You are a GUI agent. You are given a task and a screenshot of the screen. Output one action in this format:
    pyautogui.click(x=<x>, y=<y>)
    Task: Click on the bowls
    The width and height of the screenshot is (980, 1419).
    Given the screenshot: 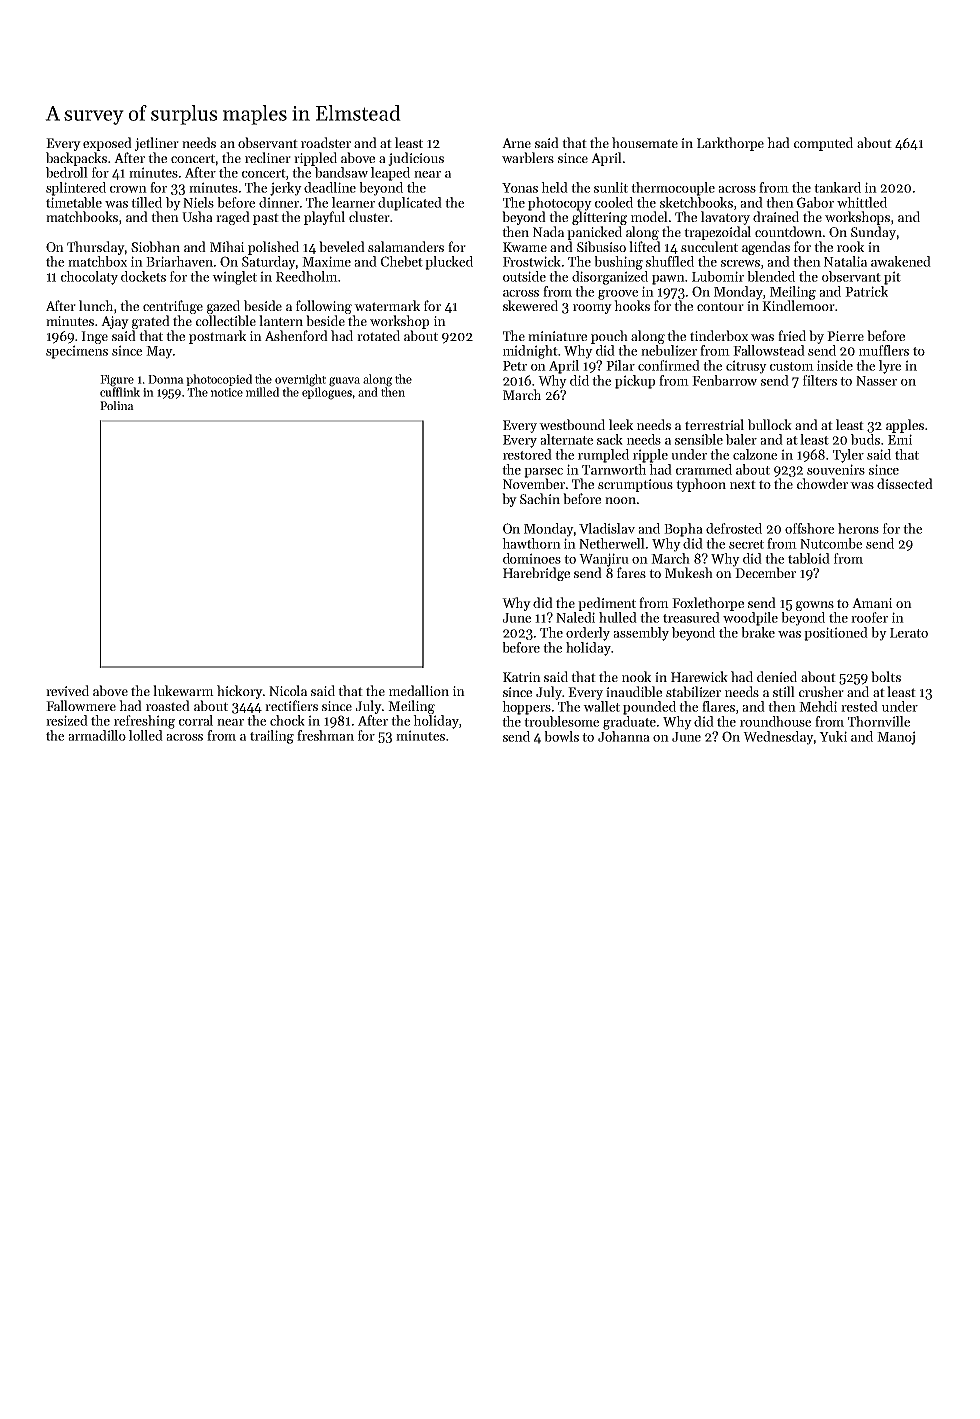 What is the action you would take?
    pyautogui.click(x=561, y=736)
